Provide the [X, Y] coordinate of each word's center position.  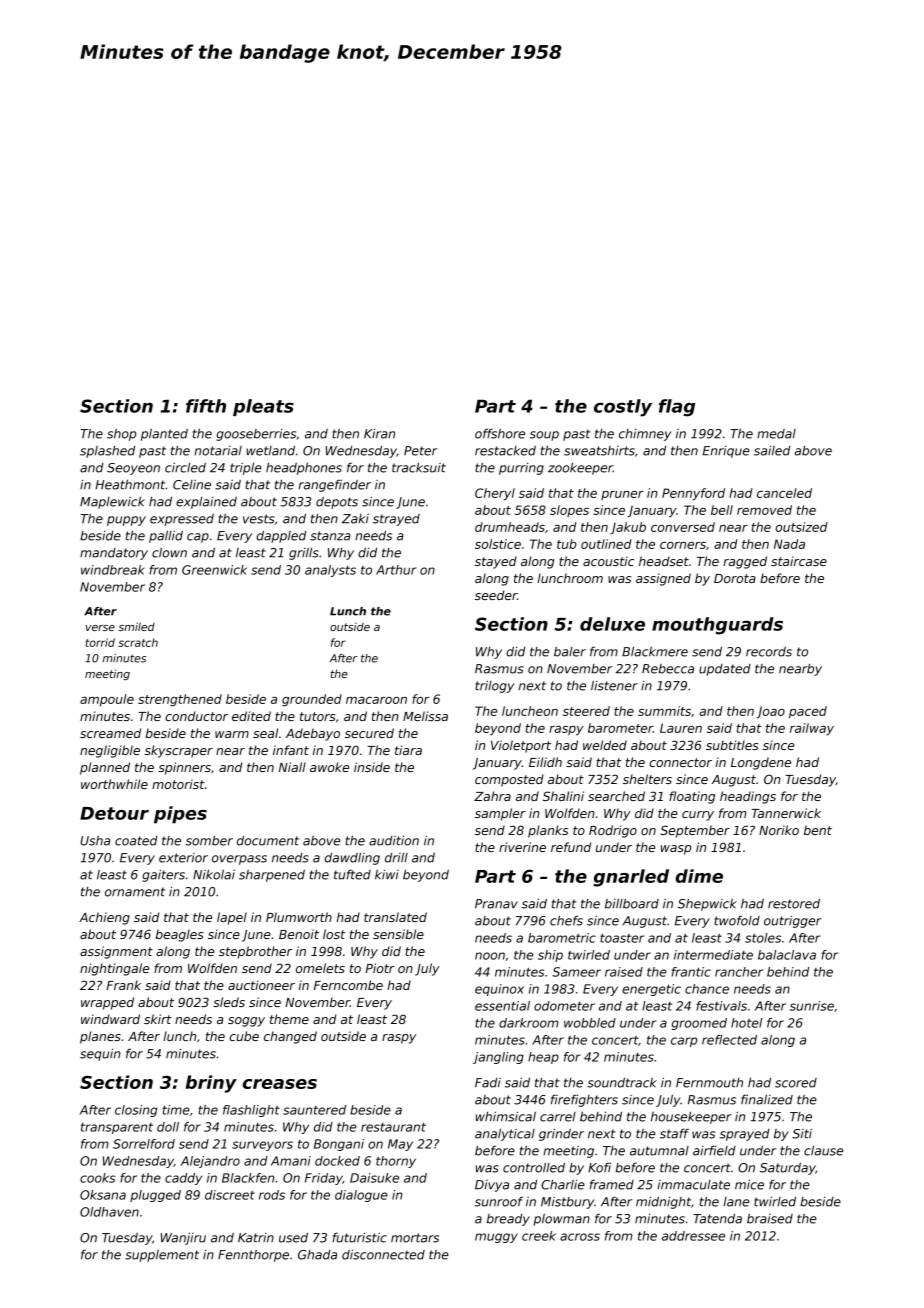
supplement [162, 1256]
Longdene [761, 763]
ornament [135, 892]
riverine [522, 847]
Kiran [379, 434]
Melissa [425, 716]
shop [121, 435]
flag [677, 408]
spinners [184, 768]
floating [692, 797]
